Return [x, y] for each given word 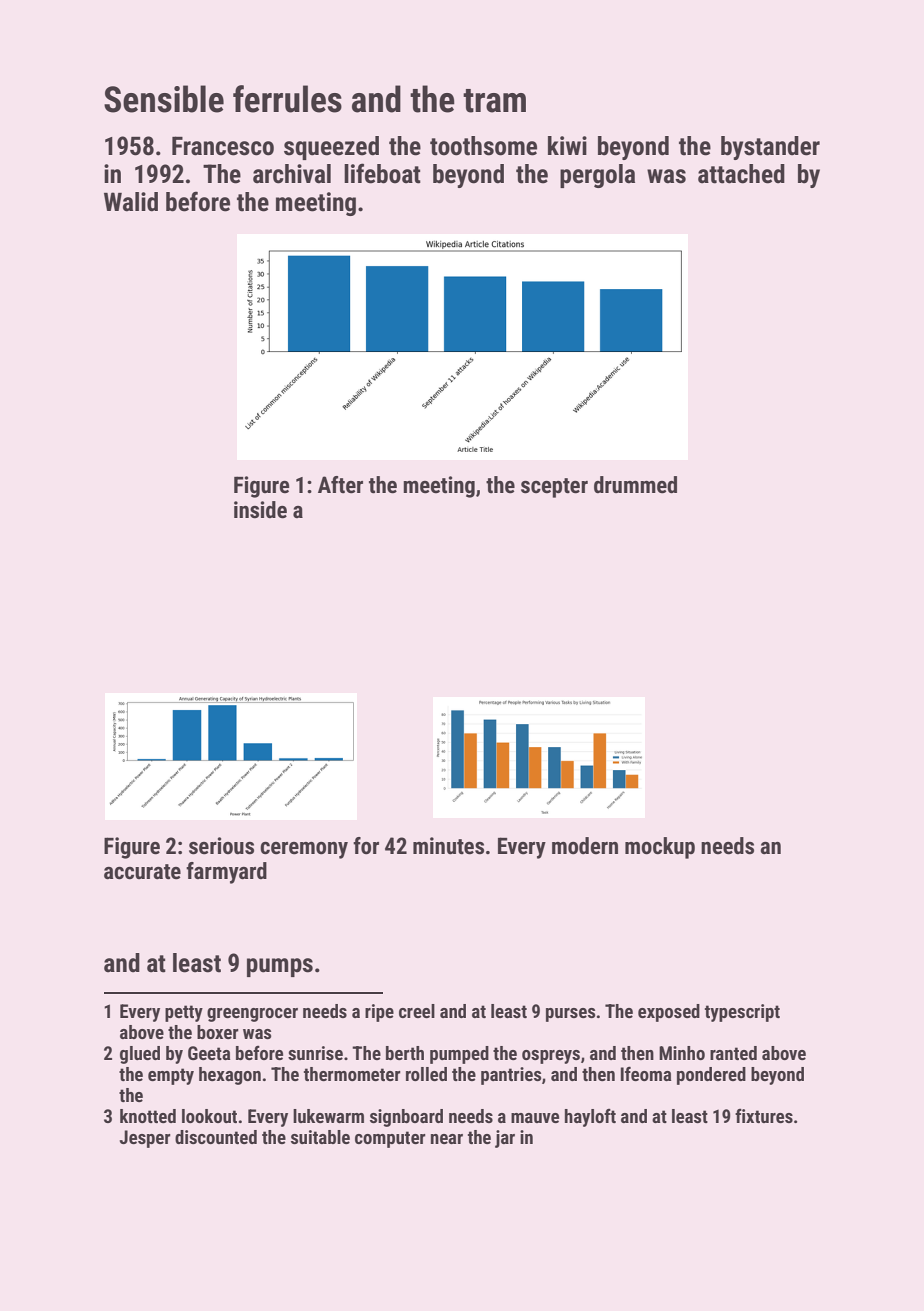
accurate [142, 872]
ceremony [304, 850]
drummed [635, 485]
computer [390, 1139]
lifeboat [382, 173]
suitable [320, 1137]
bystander [770, 148]
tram [494, 101]
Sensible [164, 99]
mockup [660, 848]
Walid [131, 202]
